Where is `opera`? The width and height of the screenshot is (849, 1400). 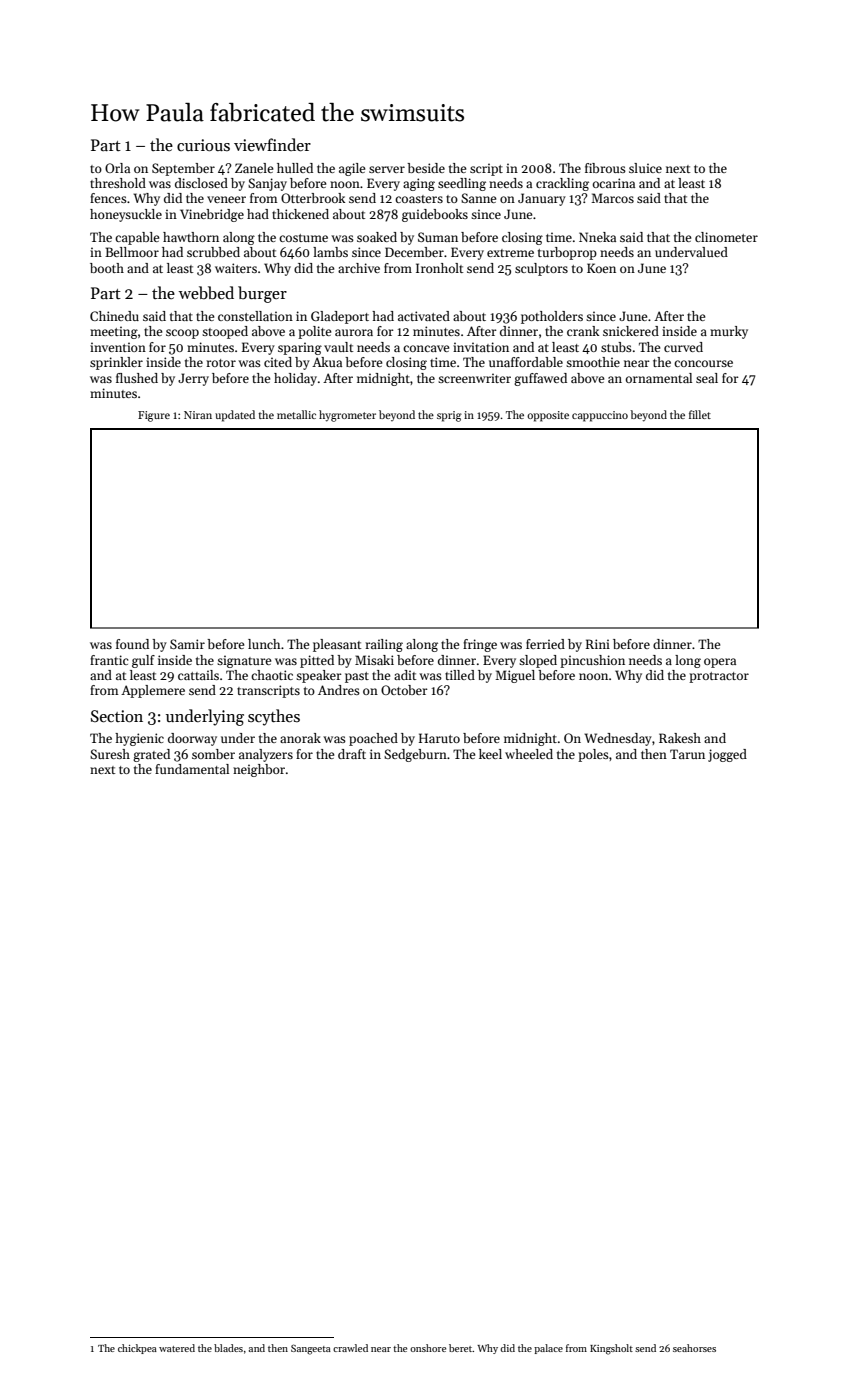 opera is located at coordinates (720, 663).
